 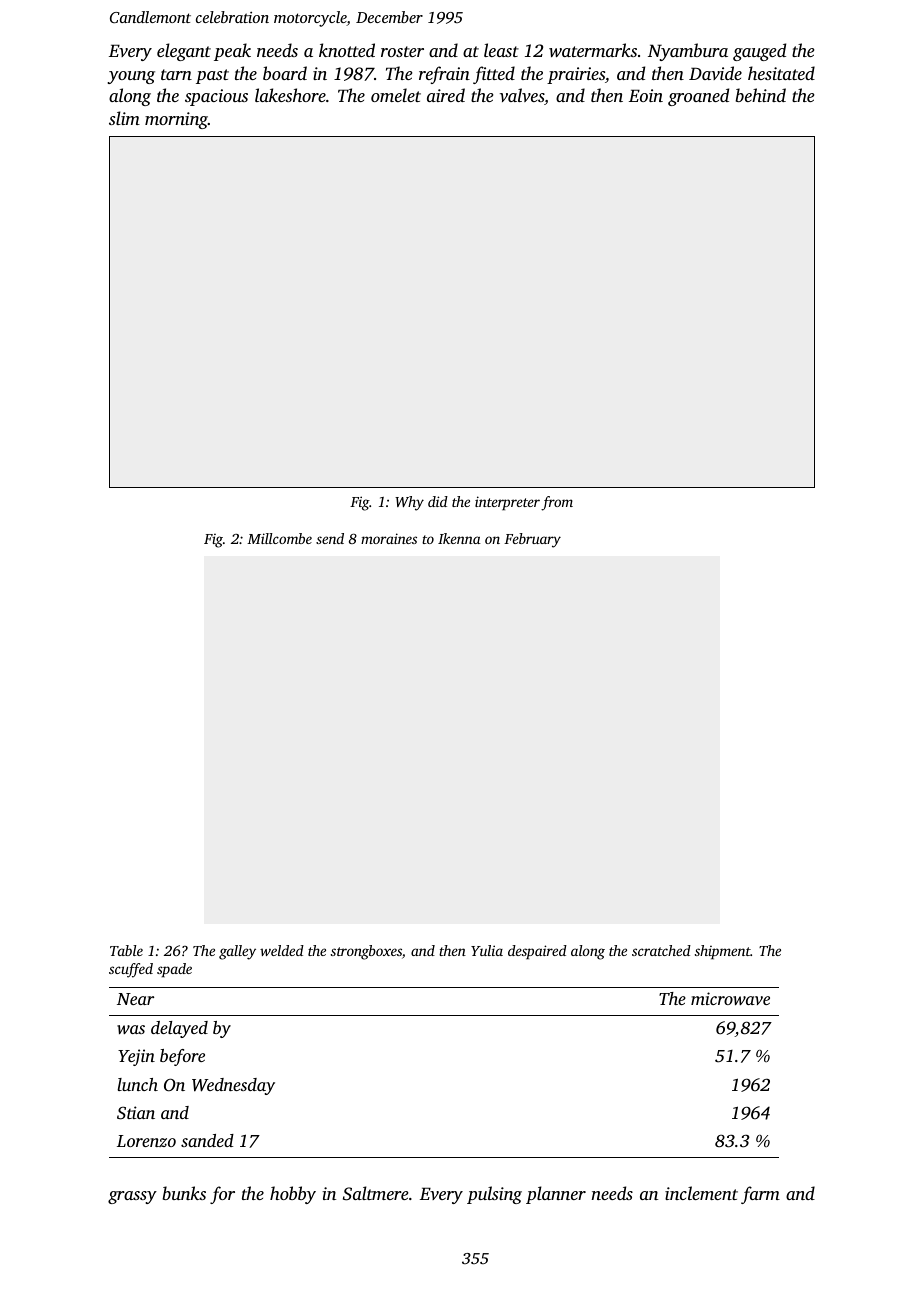 I want to click on February, so click(x=532, y=540).
